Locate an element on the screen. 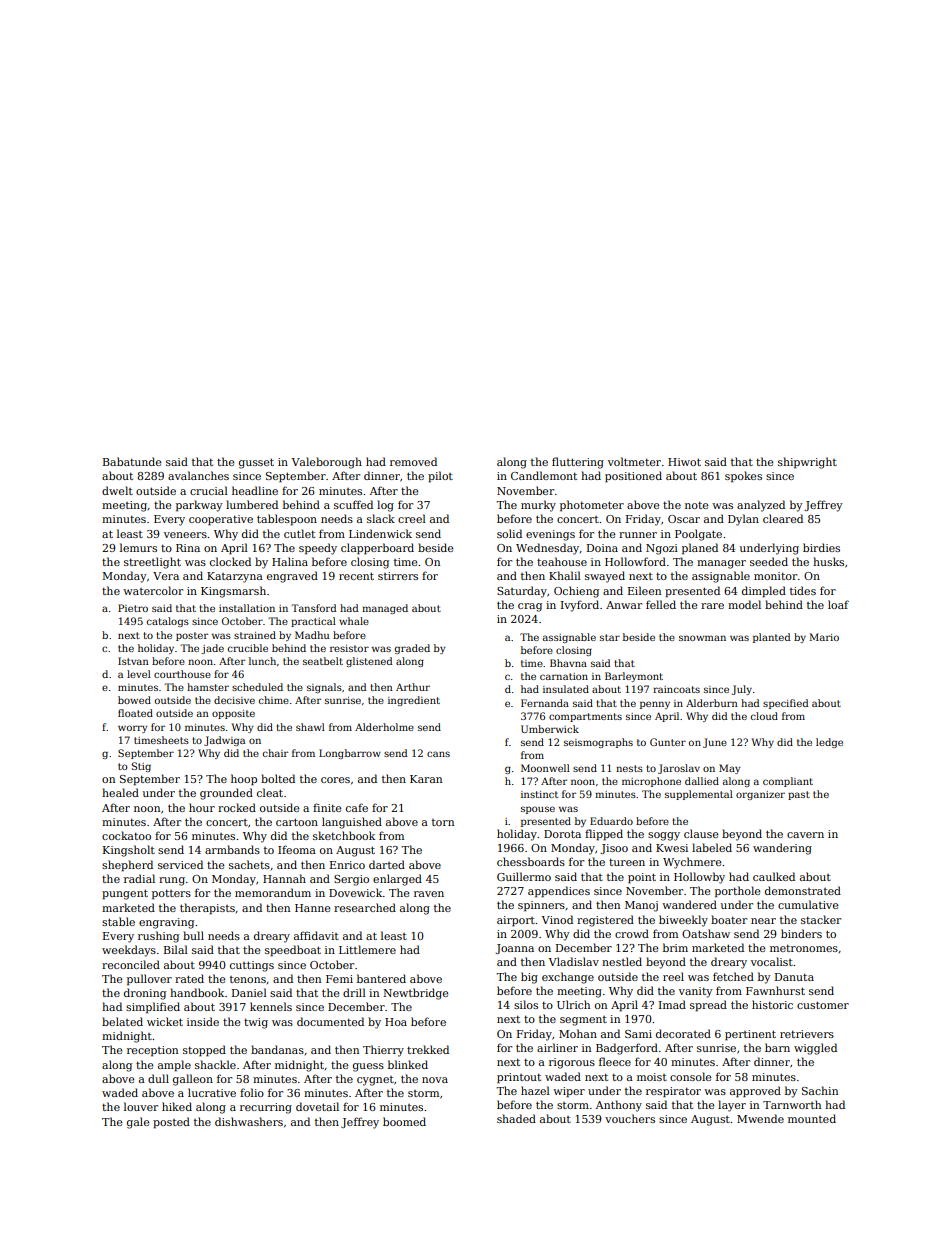 The width and height of the screenshot is (952, 1233). metronomes is located at coordinates (804, 948).
